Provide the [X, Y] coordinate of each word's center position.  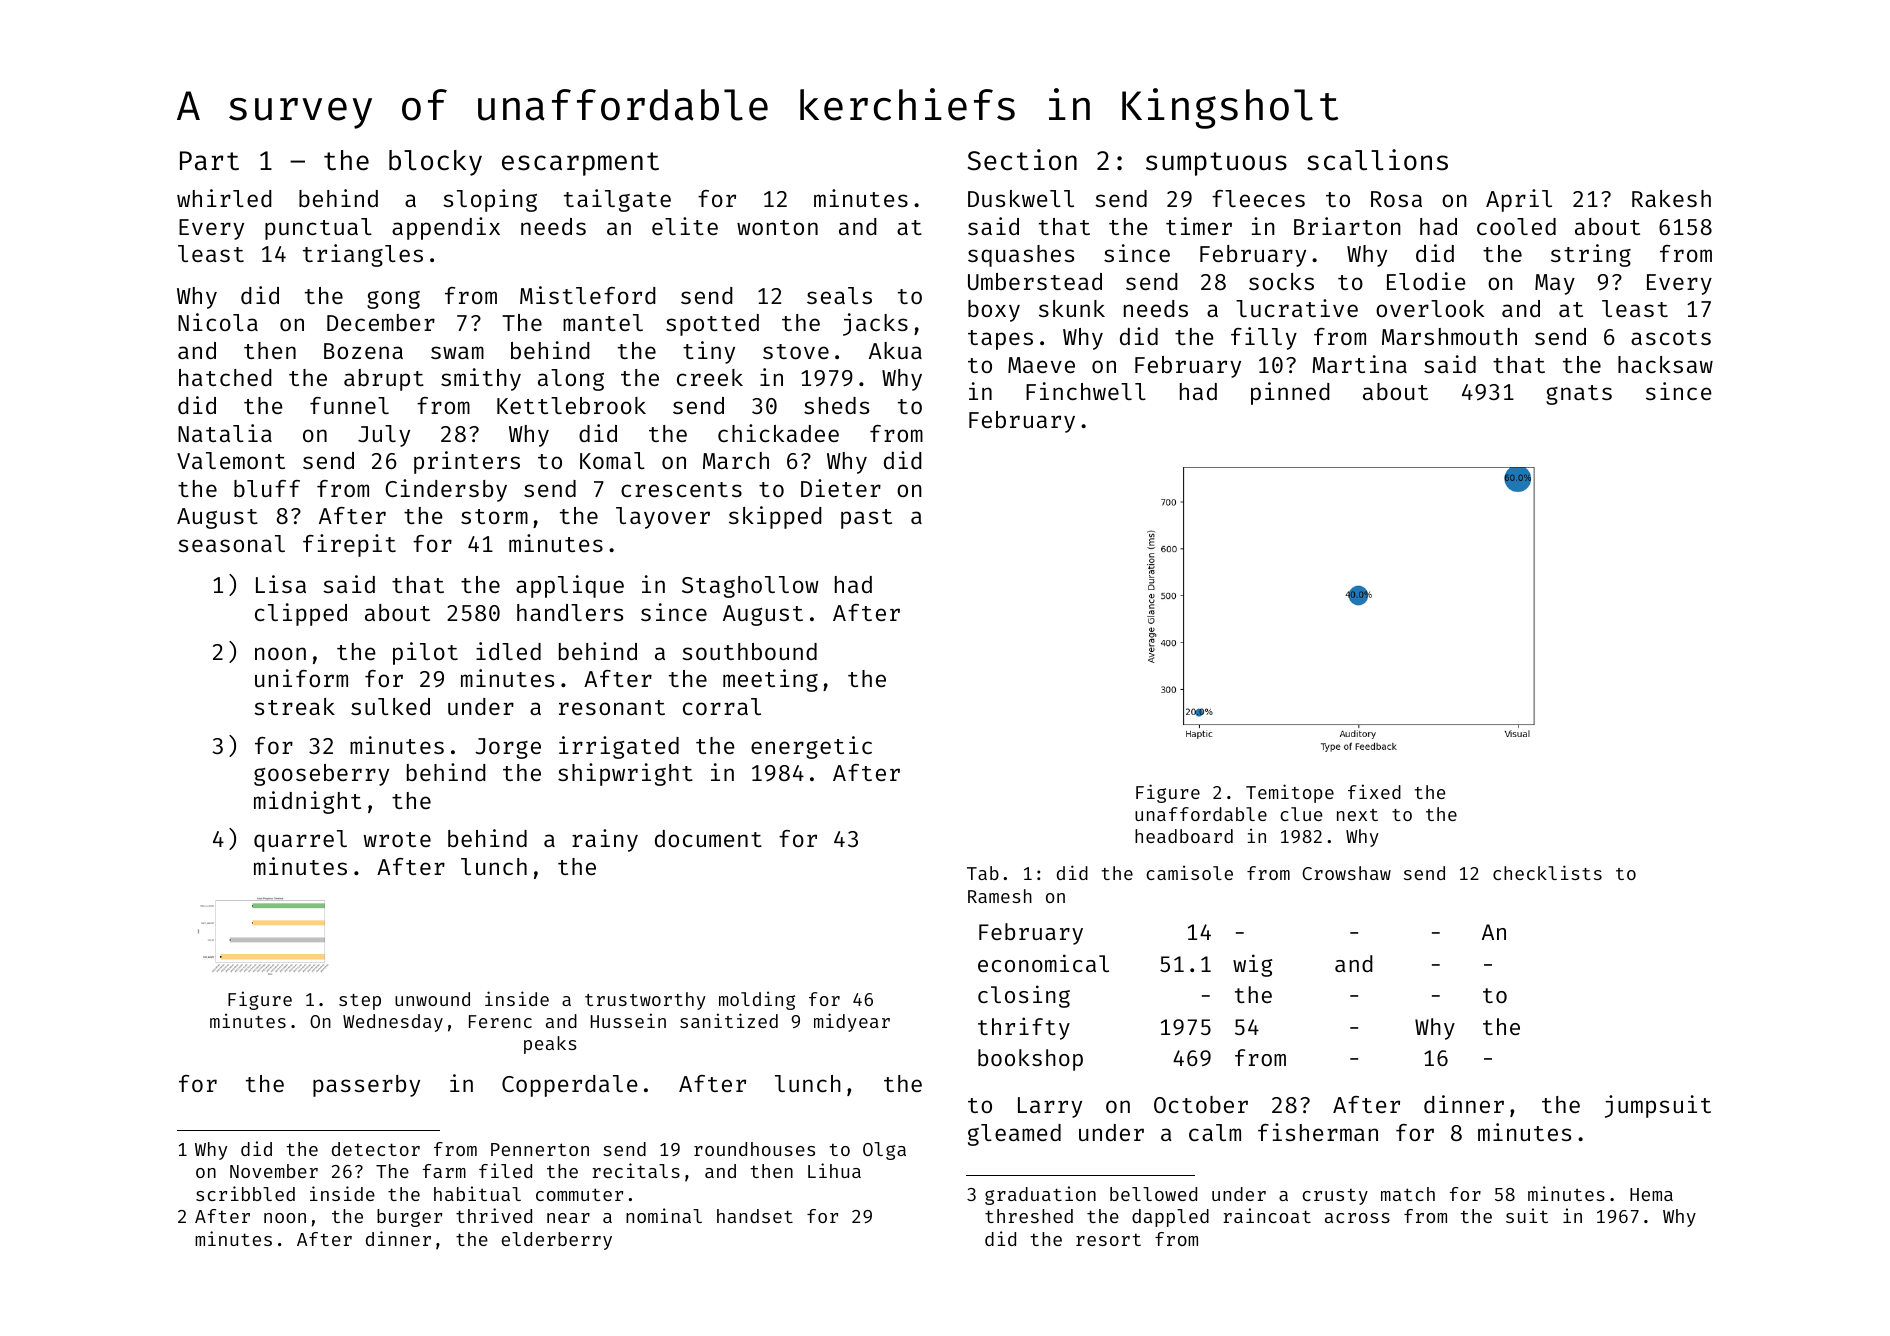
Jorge [508, 748]
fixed [1374, 791]
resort [1108, 1240]
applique [570, 586]
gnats [1579, 395]
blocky [435, 163]
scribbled [245, 1193]
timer [1199, 226]
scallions [1377, 160]
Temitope [1290, 793]
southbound [749, 651]
